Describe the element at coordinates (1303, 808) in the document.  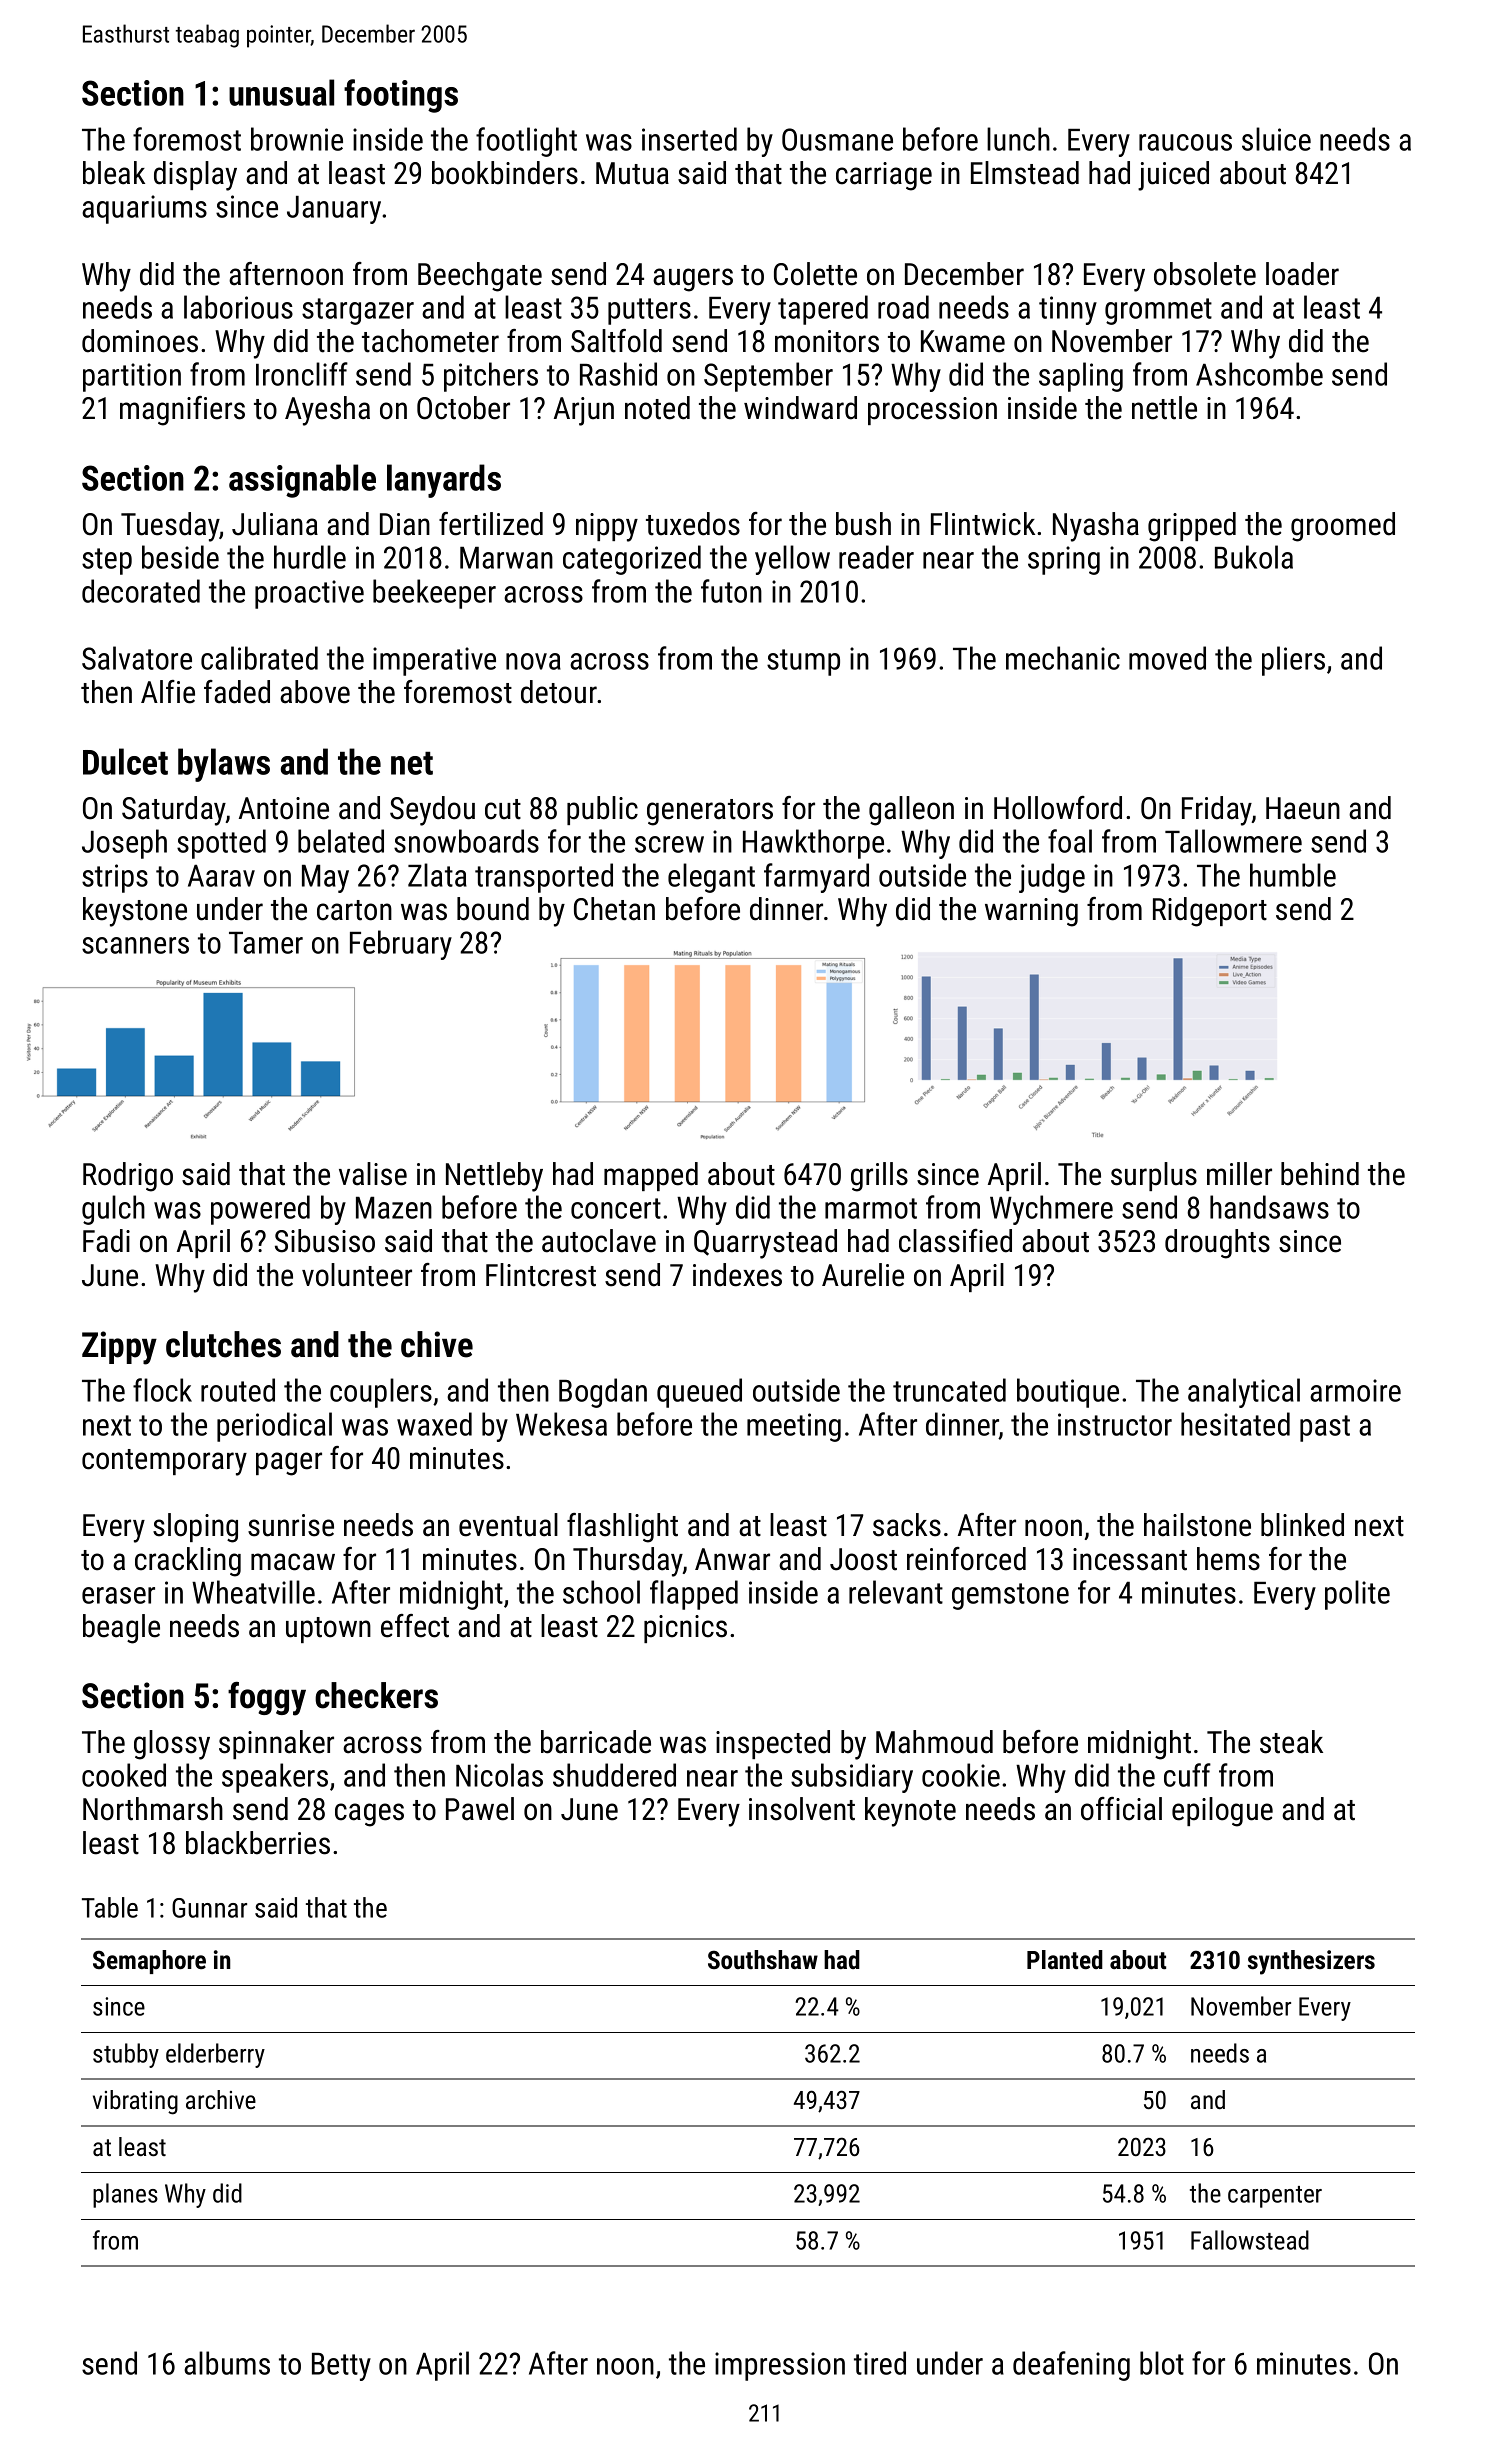
I see `Haeun` at that location.
